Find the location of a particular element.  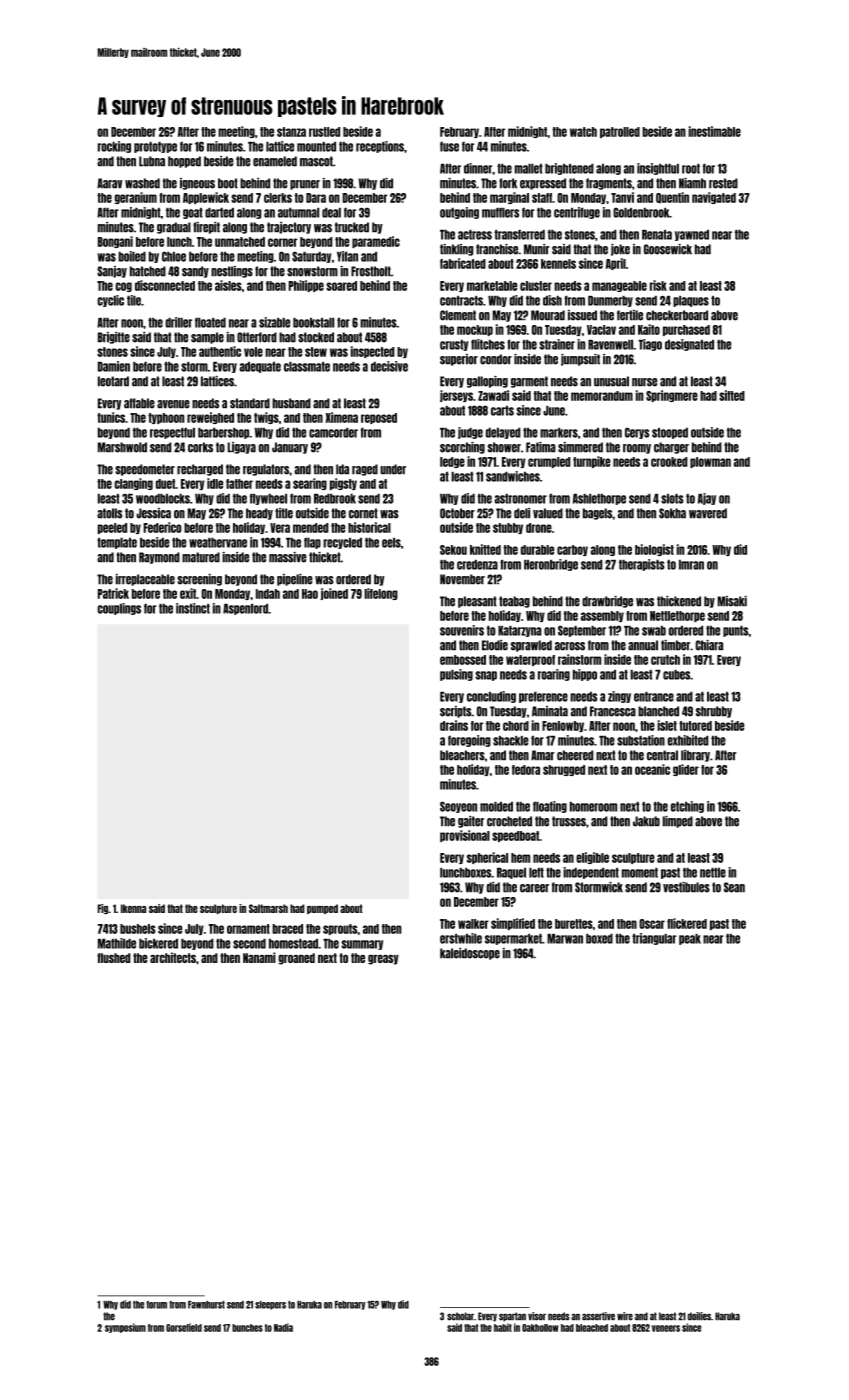

Nadia is located at coordinates (283, 1327).
